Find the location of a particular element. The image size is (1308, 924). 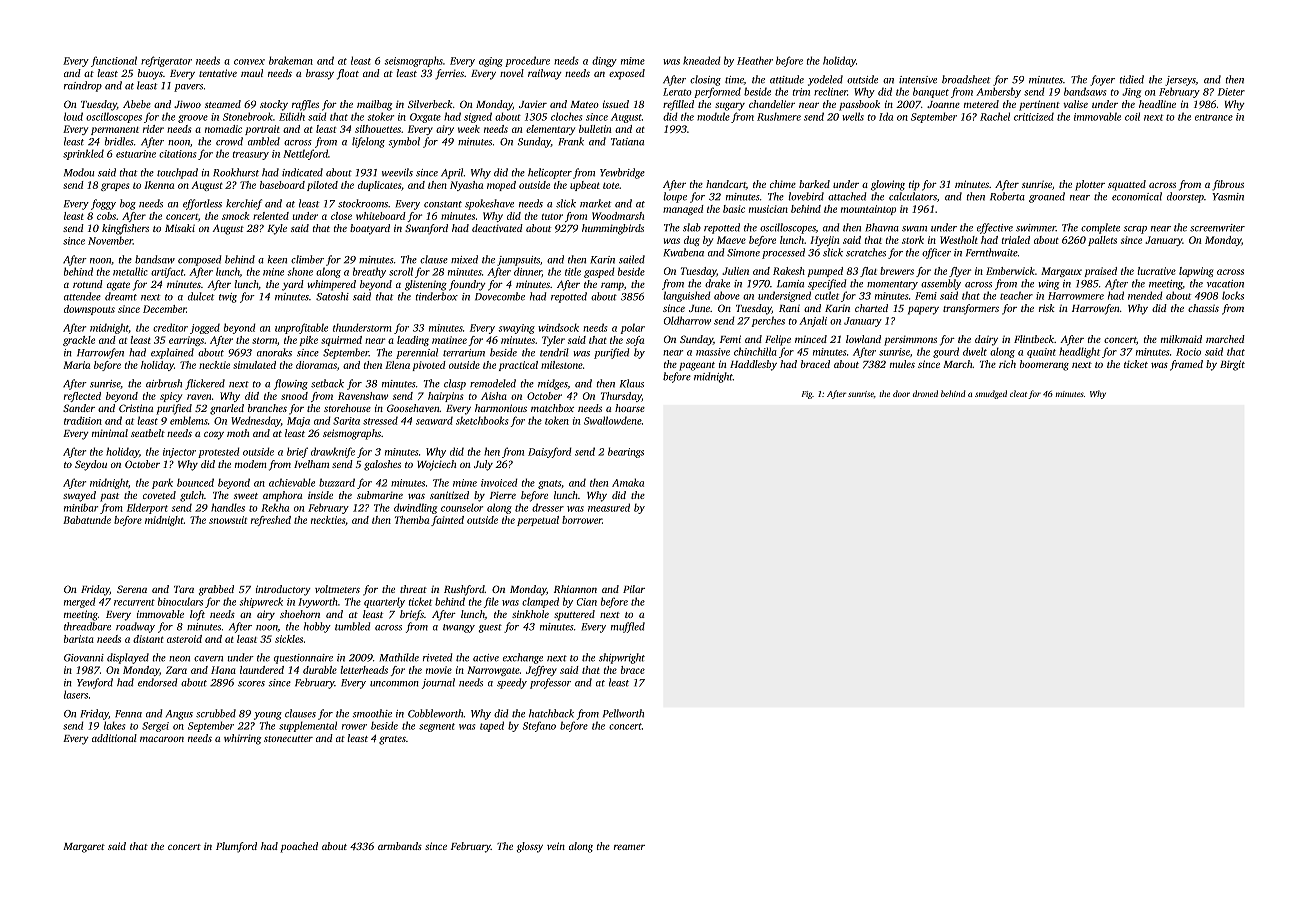

specified is located at coordinates (827, 284).
